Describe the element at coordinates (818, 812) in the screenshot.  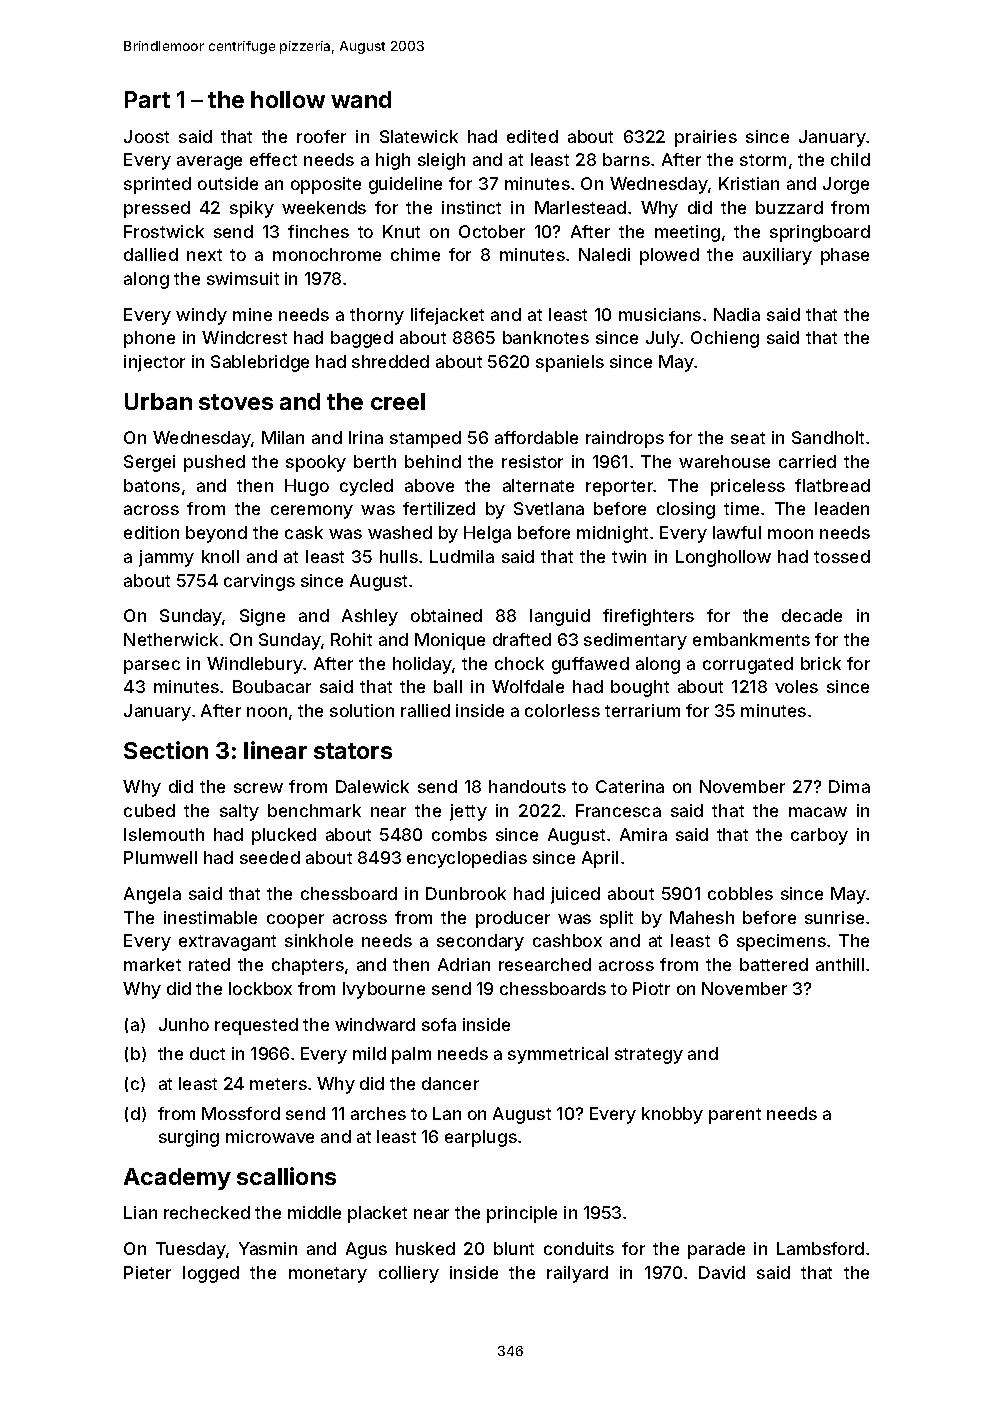
I see `macaw` at that location.
